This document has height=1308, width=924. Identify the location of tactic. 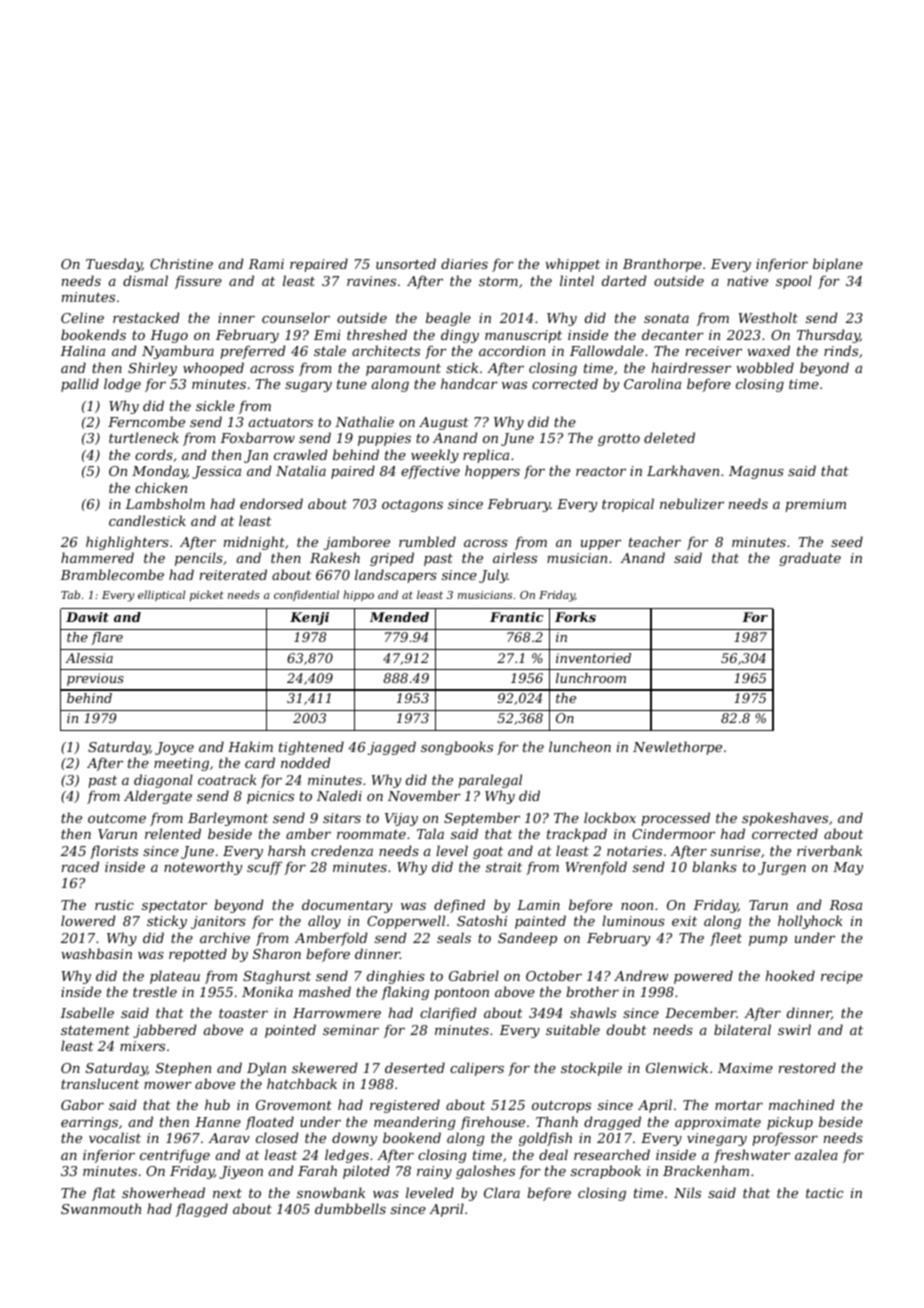
(824, 1193).
